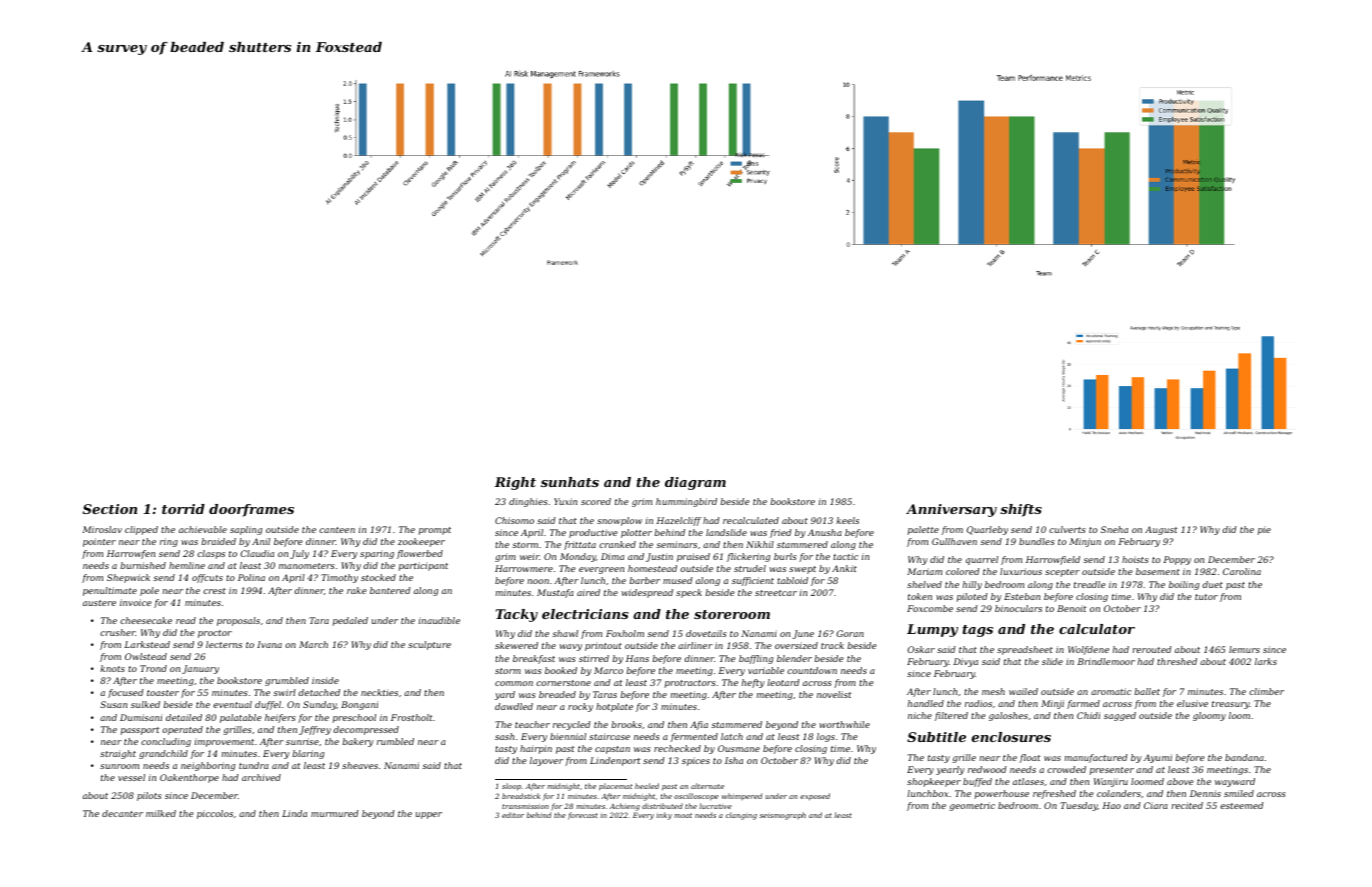 The image size is (1372, 887). Describe the element at coordinates (1244, 649) in the screenshot. I see `lemurs` at that location.
